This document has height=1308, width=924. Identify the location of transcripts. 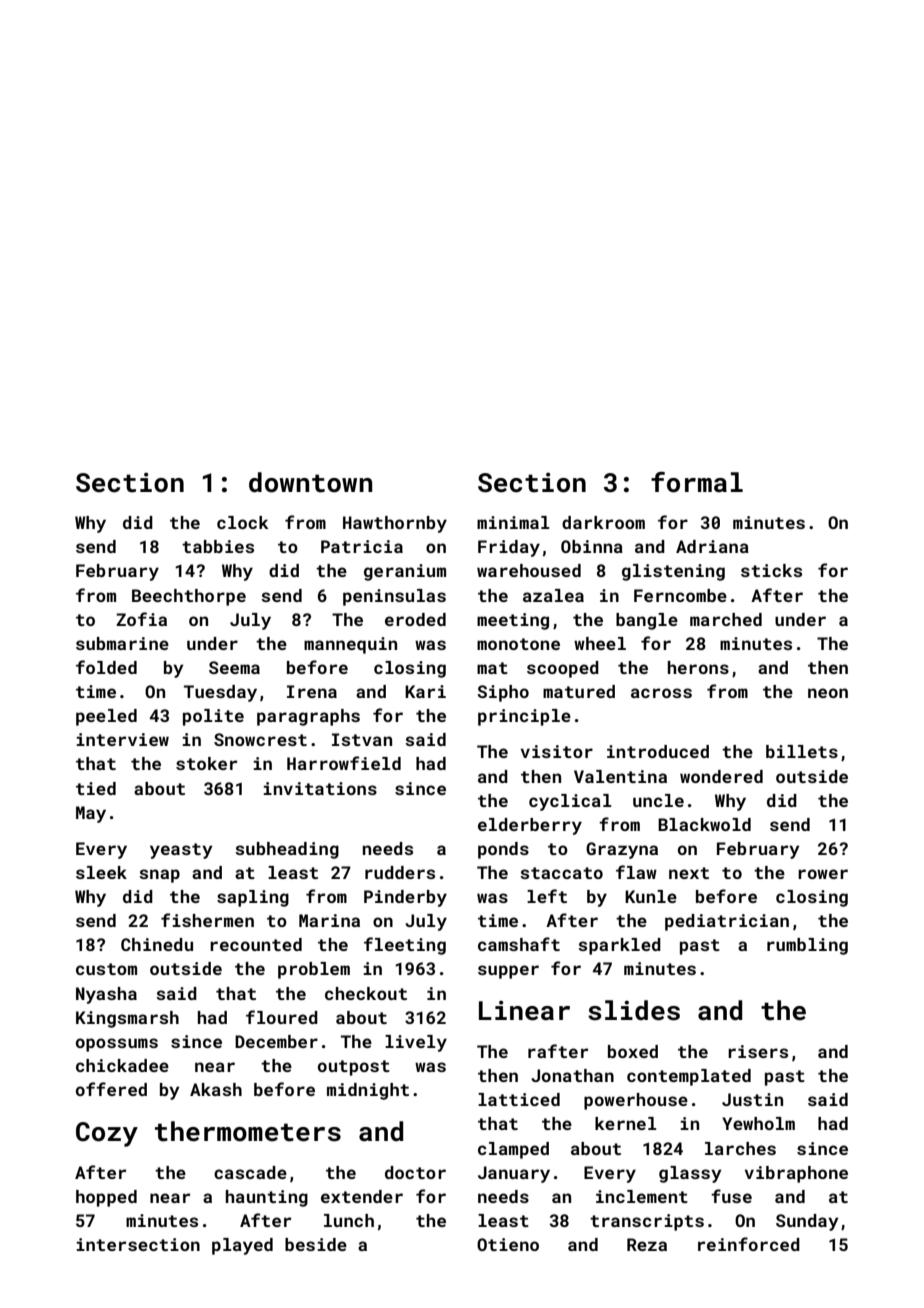
(647, 1222).
